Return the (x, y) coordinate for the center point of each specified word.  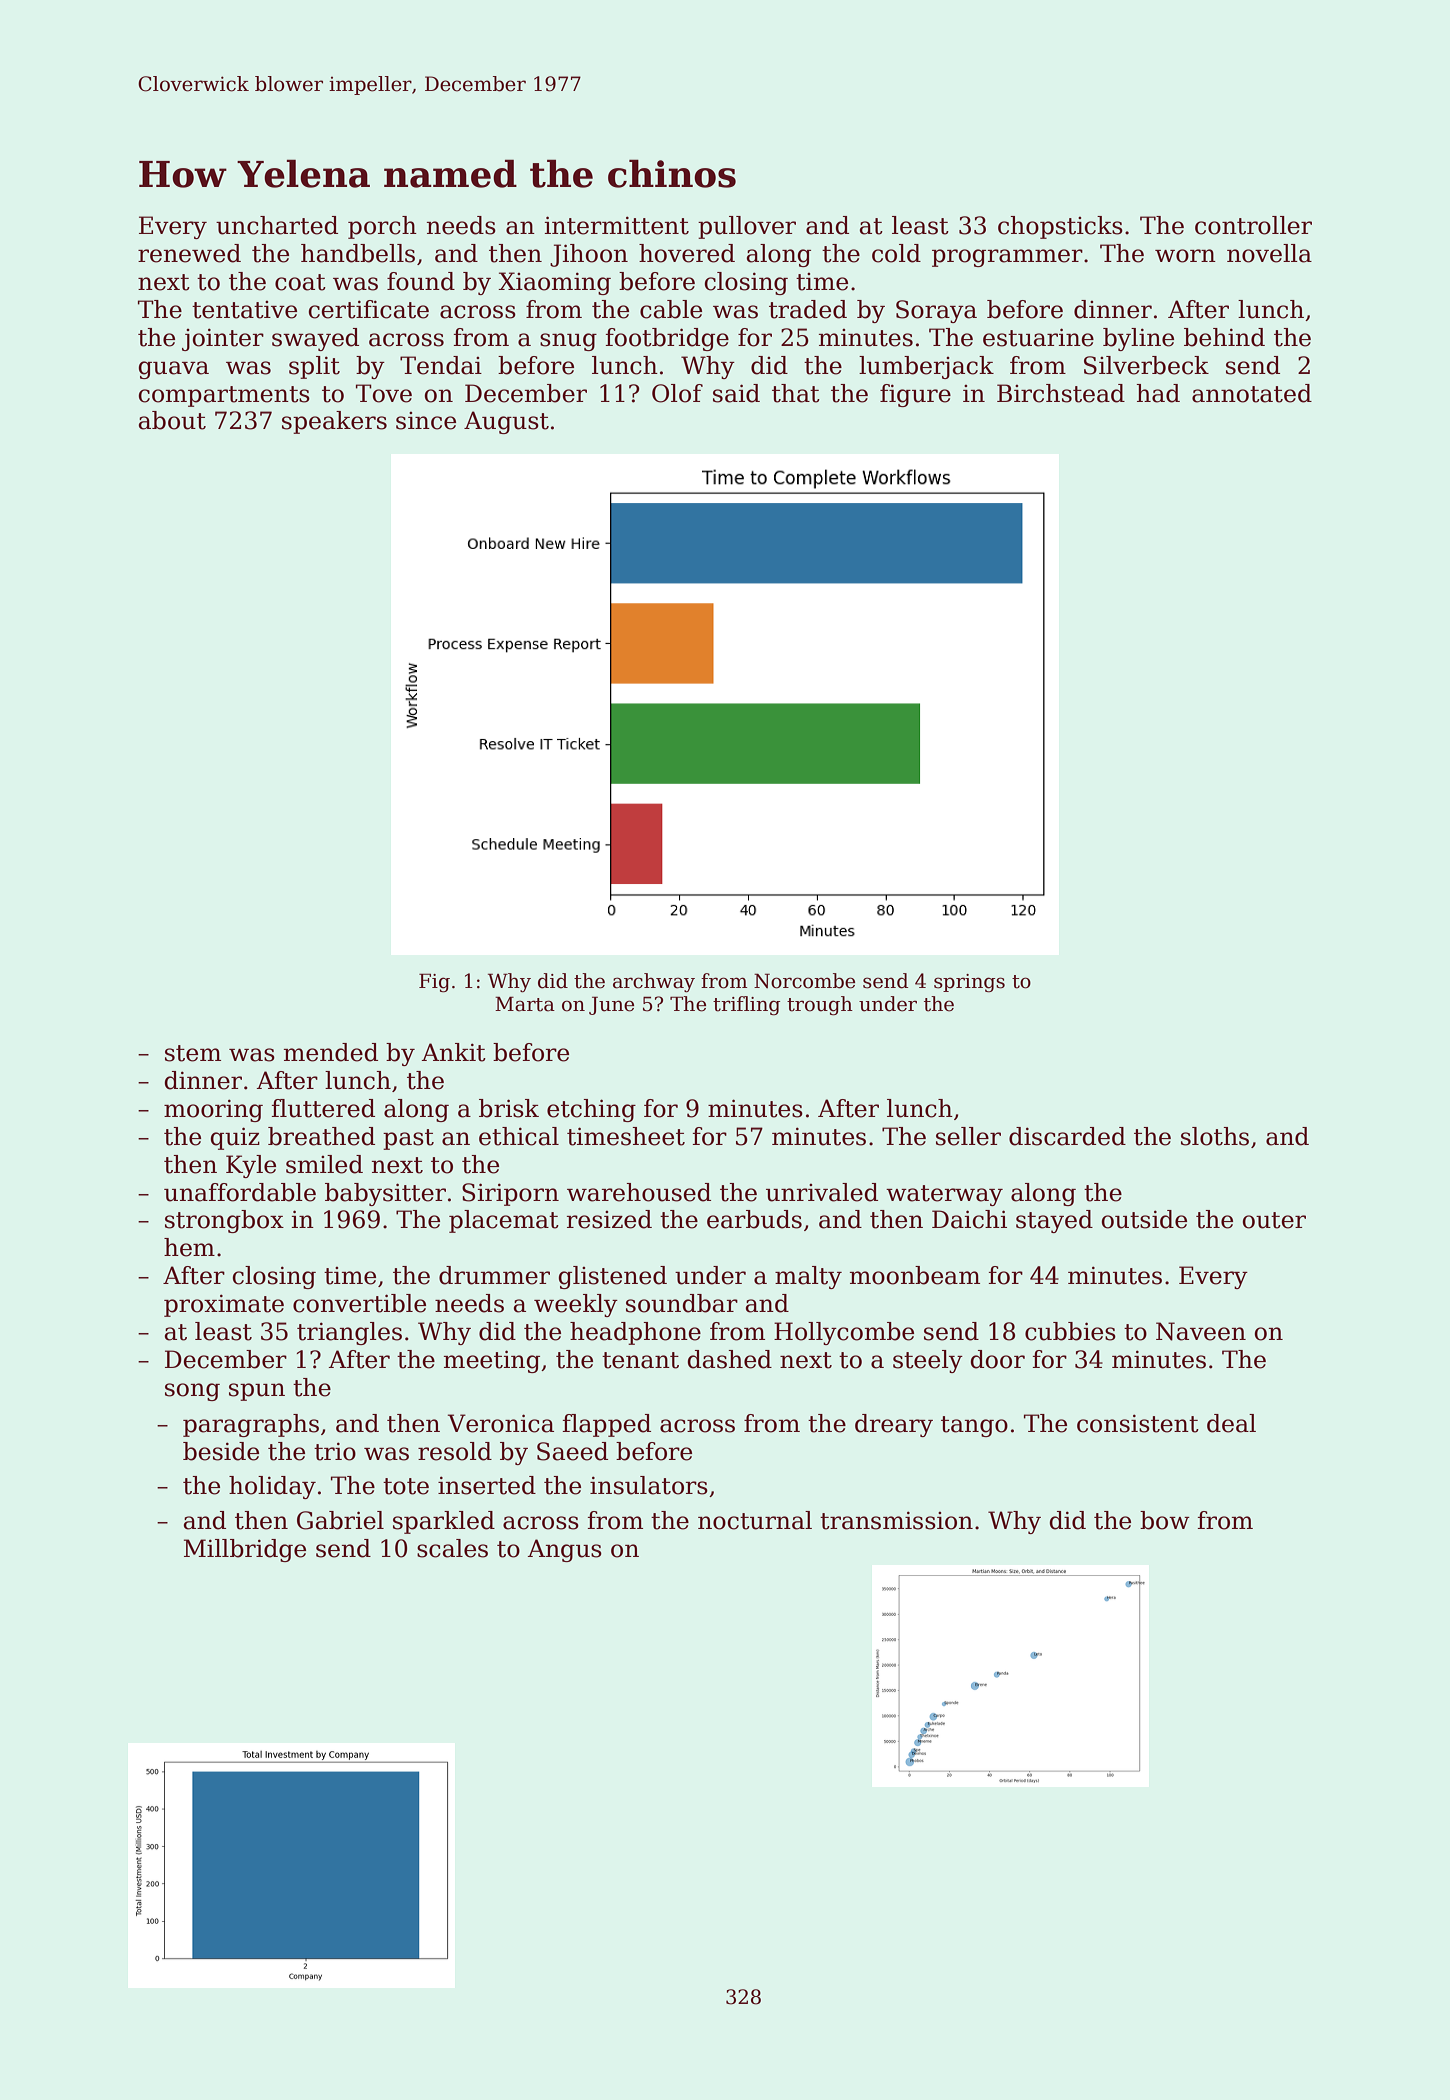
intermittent (617, 225)
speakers (334, 422)
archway (654, 982)
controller (1253, 225)
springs (969, 983)
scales (452, 1548)
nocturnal (755, 1520)
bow (1165, 1520)
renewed (189, 253)
